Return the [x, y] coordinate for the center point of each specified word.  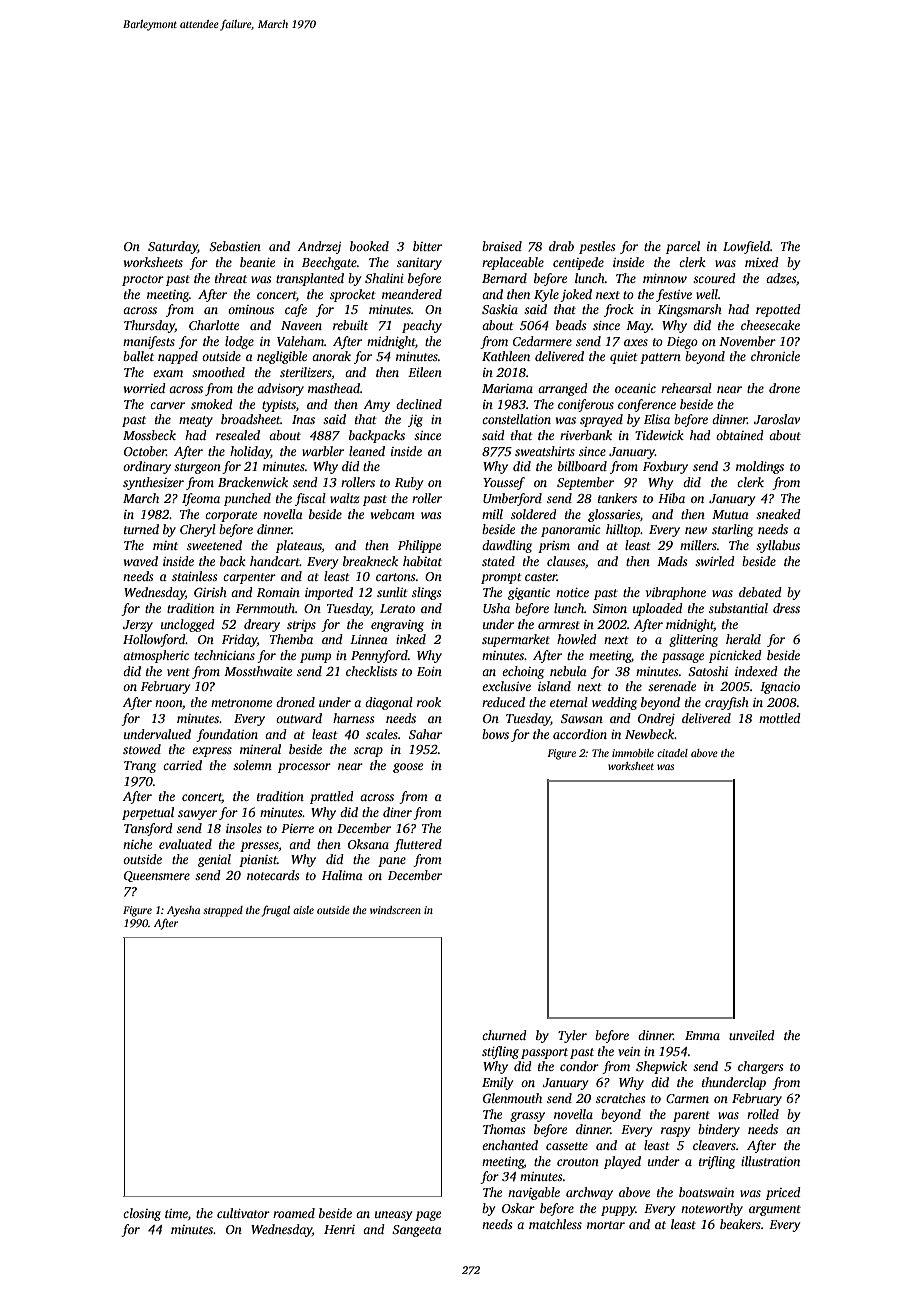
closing [142, 1214]
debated [760, 592]
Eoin [429, 671]
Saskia [500, 309]
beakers [740, 1224]
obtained [740, 435]
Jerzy [138, 626]
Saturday [173, 247]
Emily [497, 1083]
